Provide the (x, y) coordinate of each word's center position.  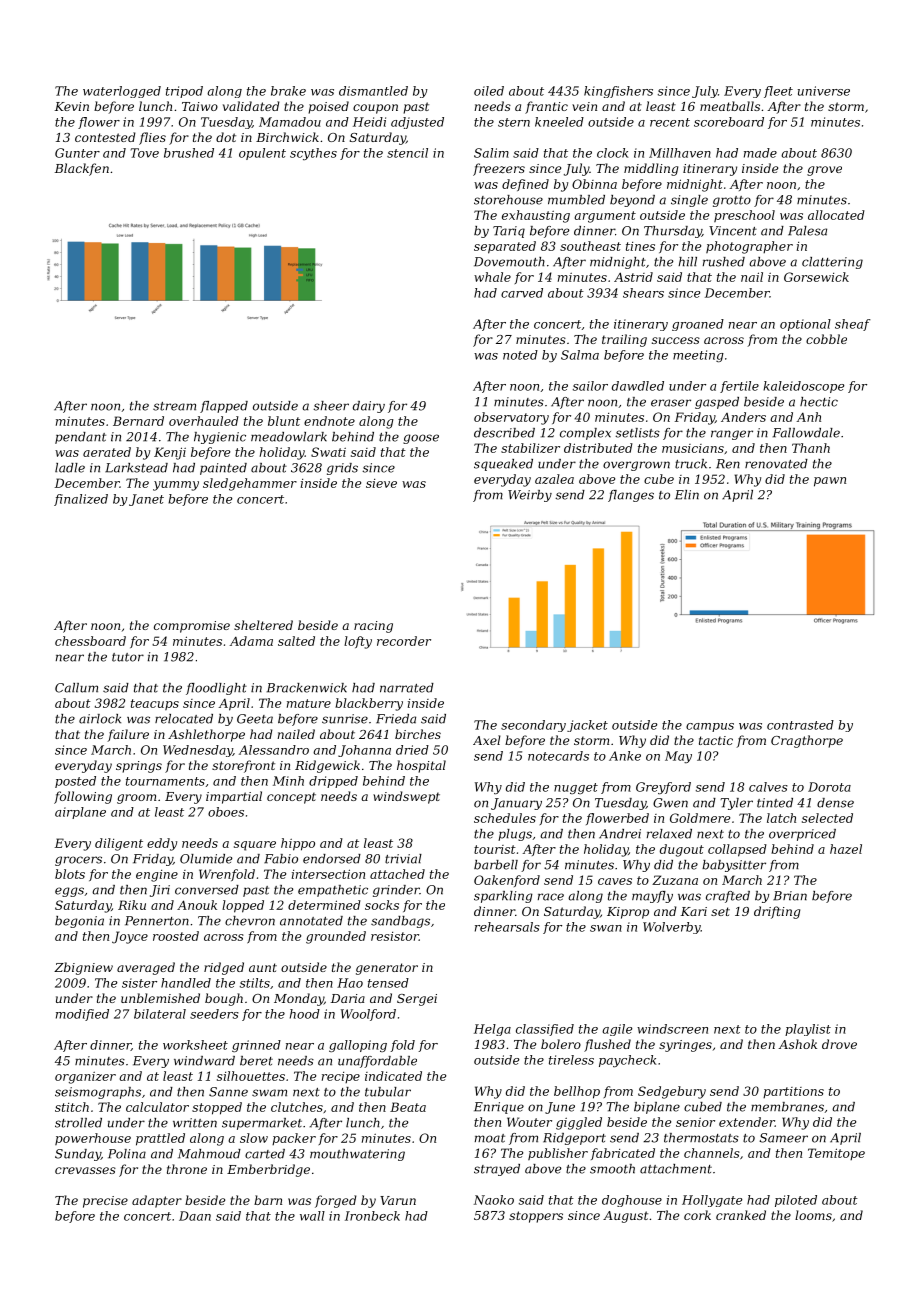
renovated (776, 464)
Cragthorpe (807, 741)
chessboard (90, 641)
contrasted (800, 725)
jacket (587, 726)
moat (490, 1138)
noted (520, 355)
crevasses (85, 1170)
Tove (145, 153)
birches (418, 734)
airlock (100, 719)
